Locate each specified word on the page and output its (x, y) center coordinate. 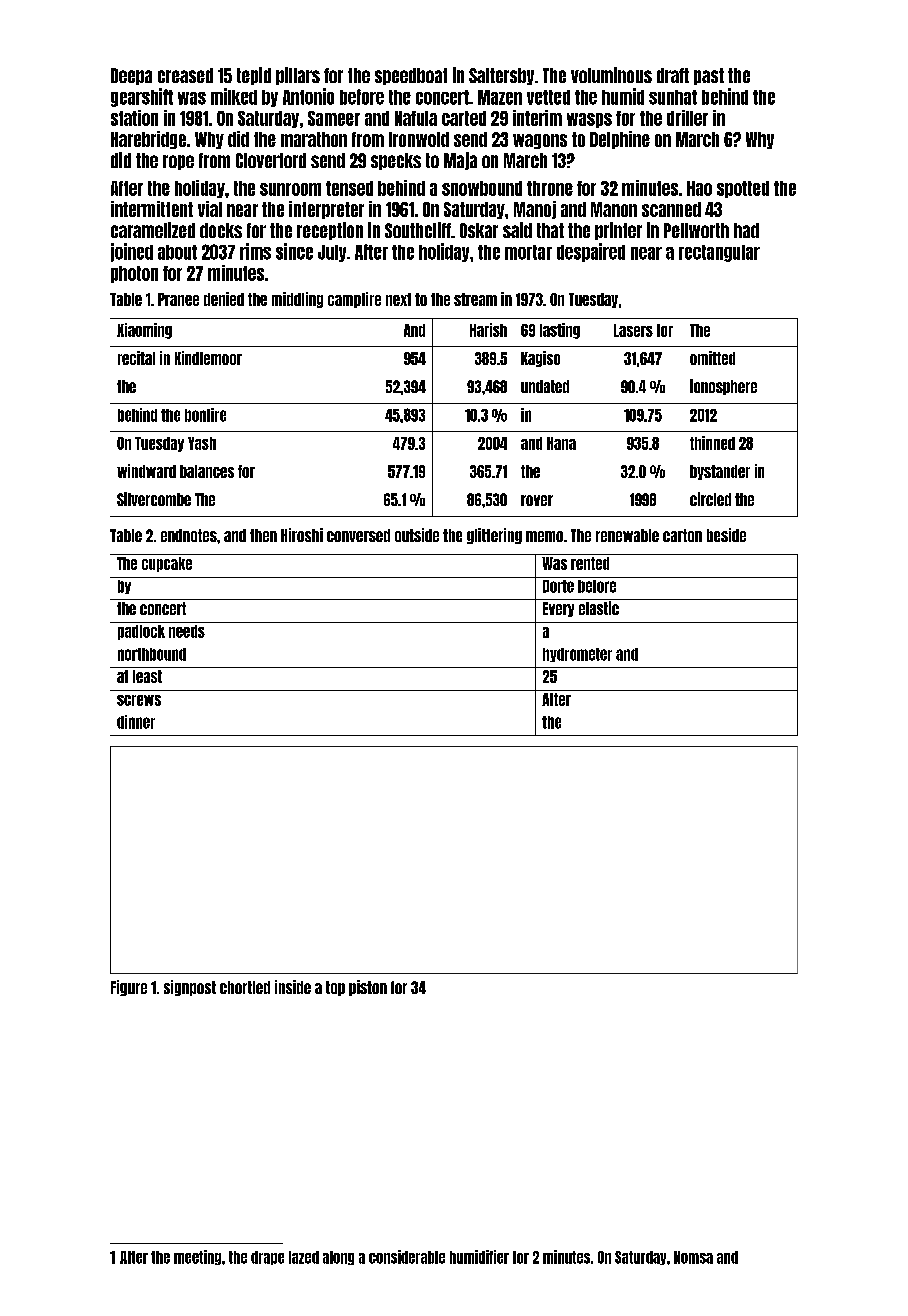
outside (417, 535)
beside (726, 535)
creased (185, 75)
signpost (190, 988)
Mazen (500, 97)
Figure (129, 988)
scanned (671, 209)
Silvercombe (154, 499)
